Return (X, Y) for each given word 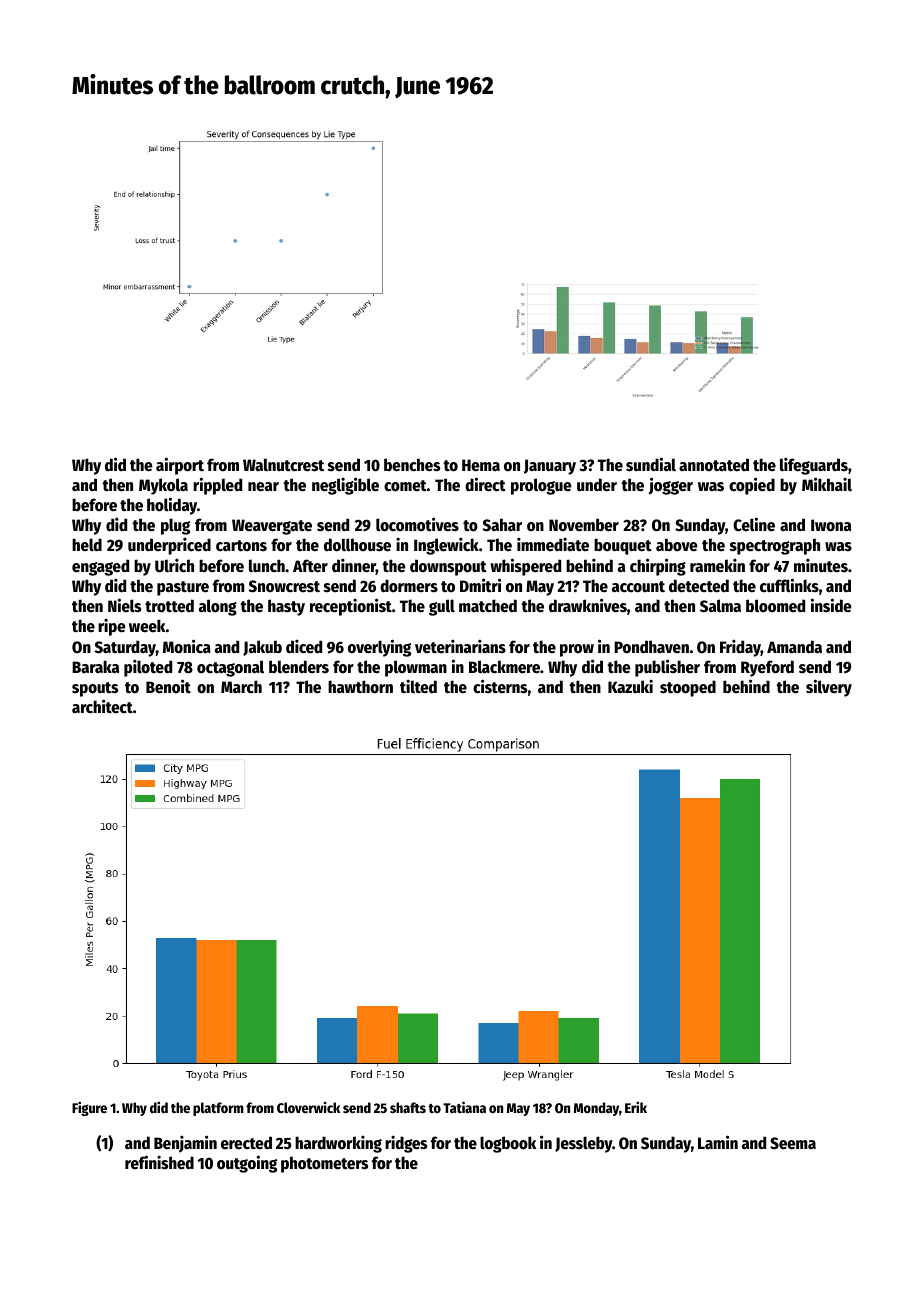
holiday (172, 506)
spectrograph (775, 546)
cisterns (500, 686)
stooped (688, 688)
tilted (418, 686)
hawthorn (360, 687)
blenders (299, 667)
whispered (525, 567)
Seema (793, 1143)
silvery (829, 688)
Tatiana (464, 1107)
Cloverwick (308, 1107)
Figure (89, 1108)
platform (218, 1109)
